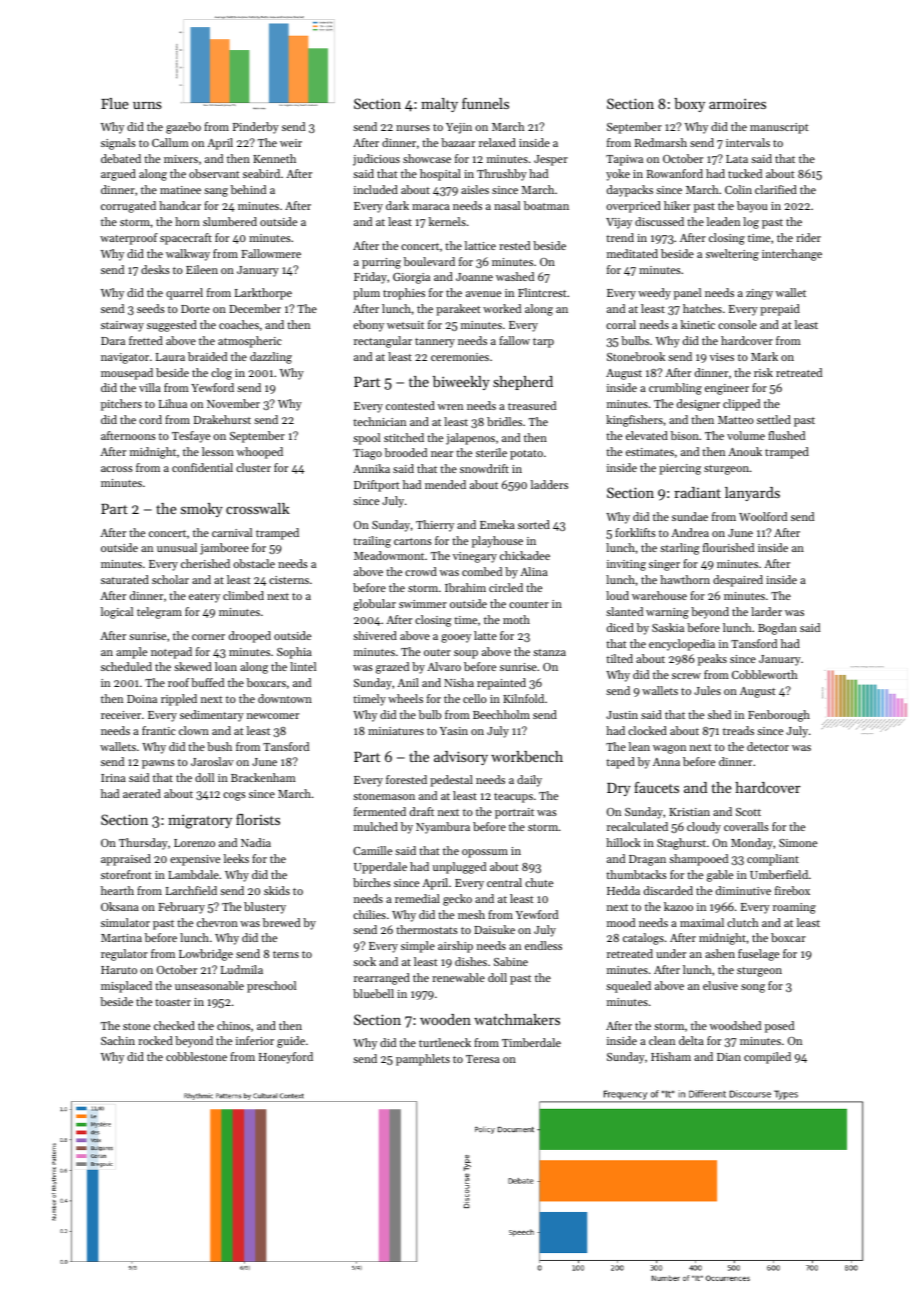  I want to click on funnels, so click(485, 103).
